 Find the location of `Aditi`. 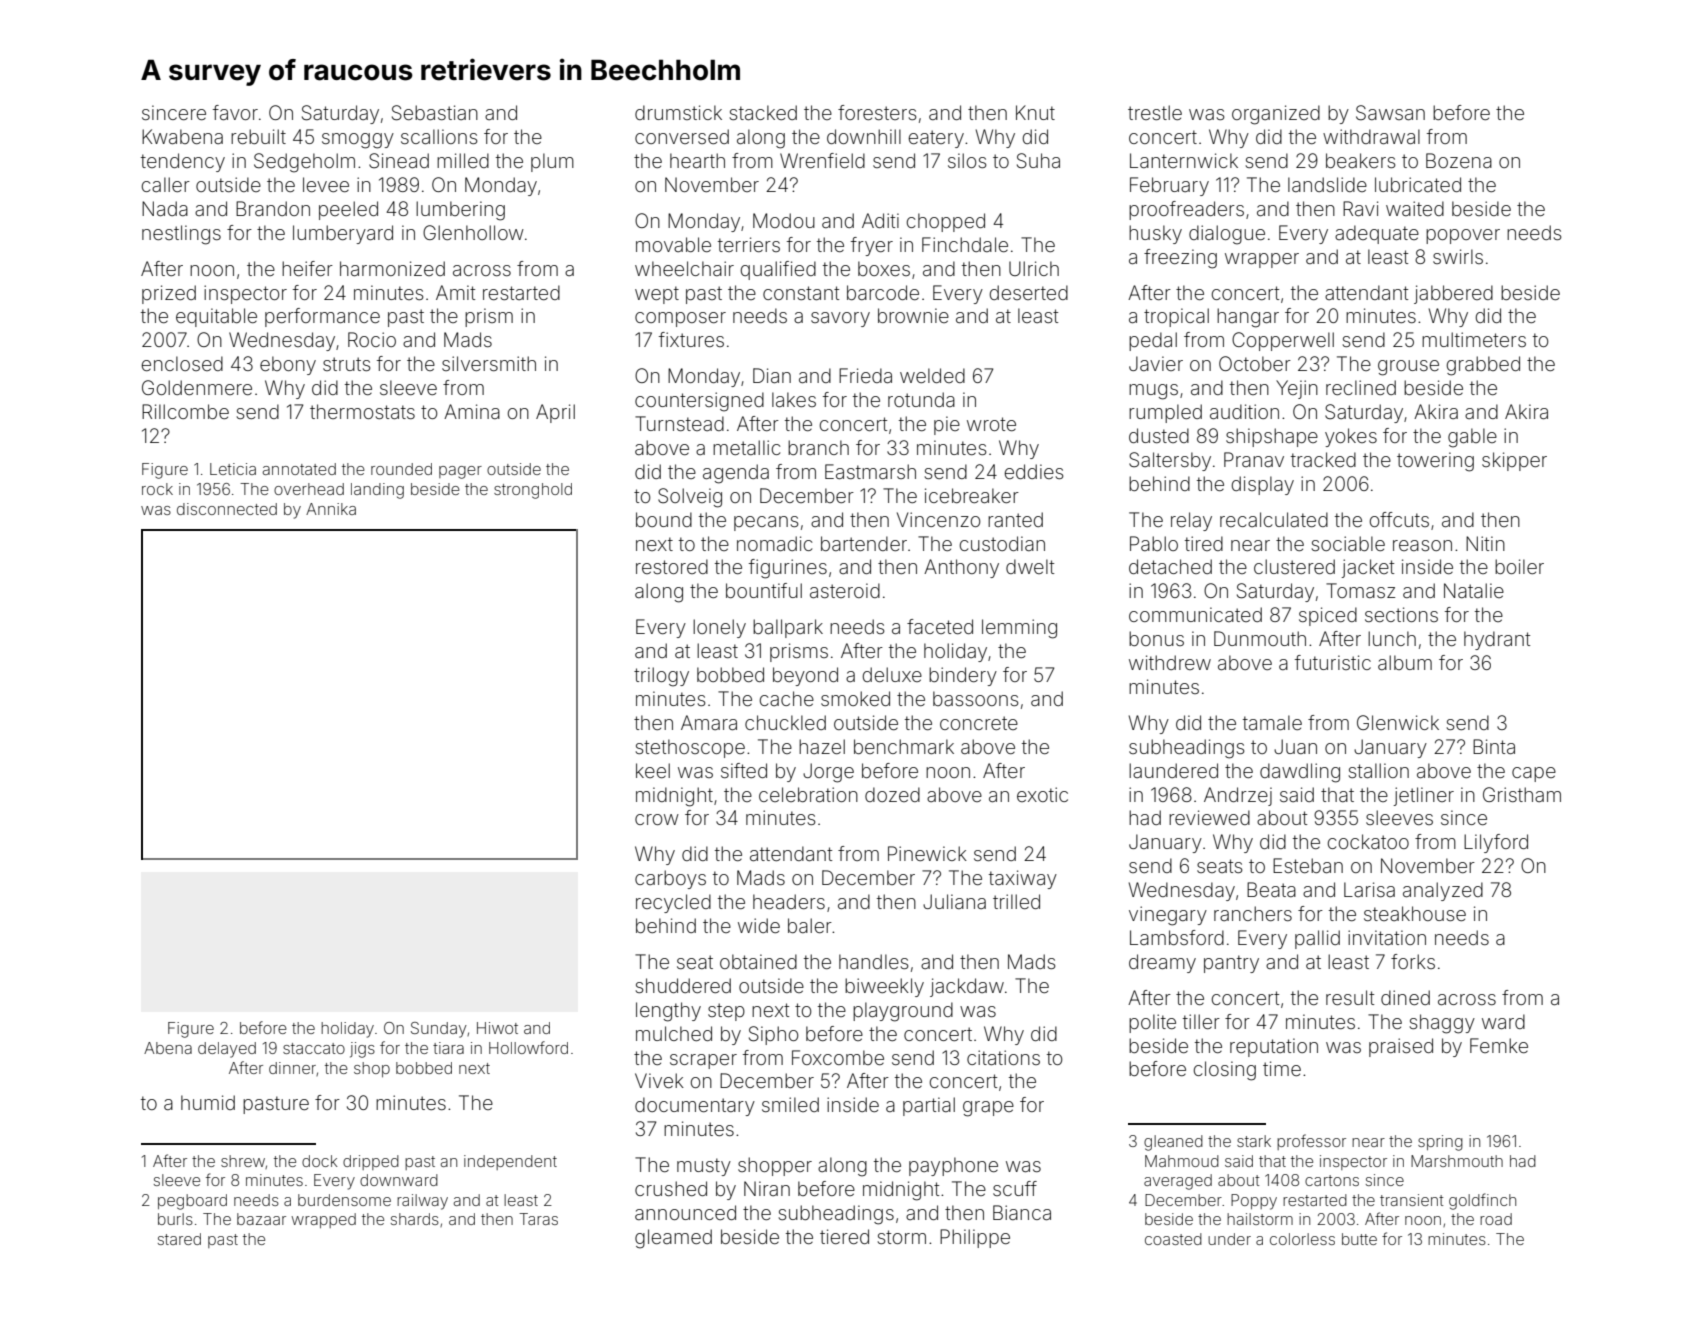

Aditi is located at coordinates (880, 220).
